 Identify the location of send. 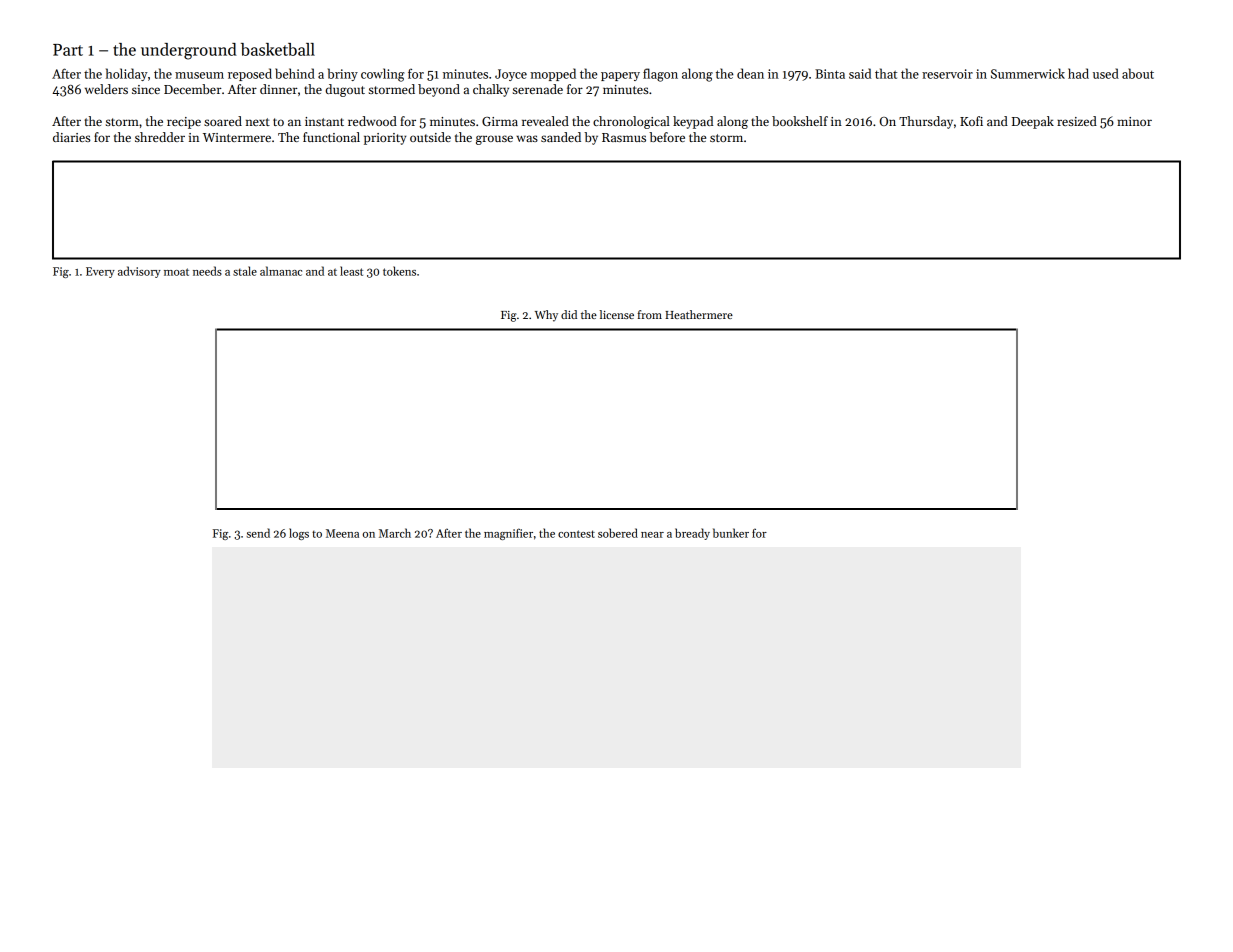
(258, 533).
